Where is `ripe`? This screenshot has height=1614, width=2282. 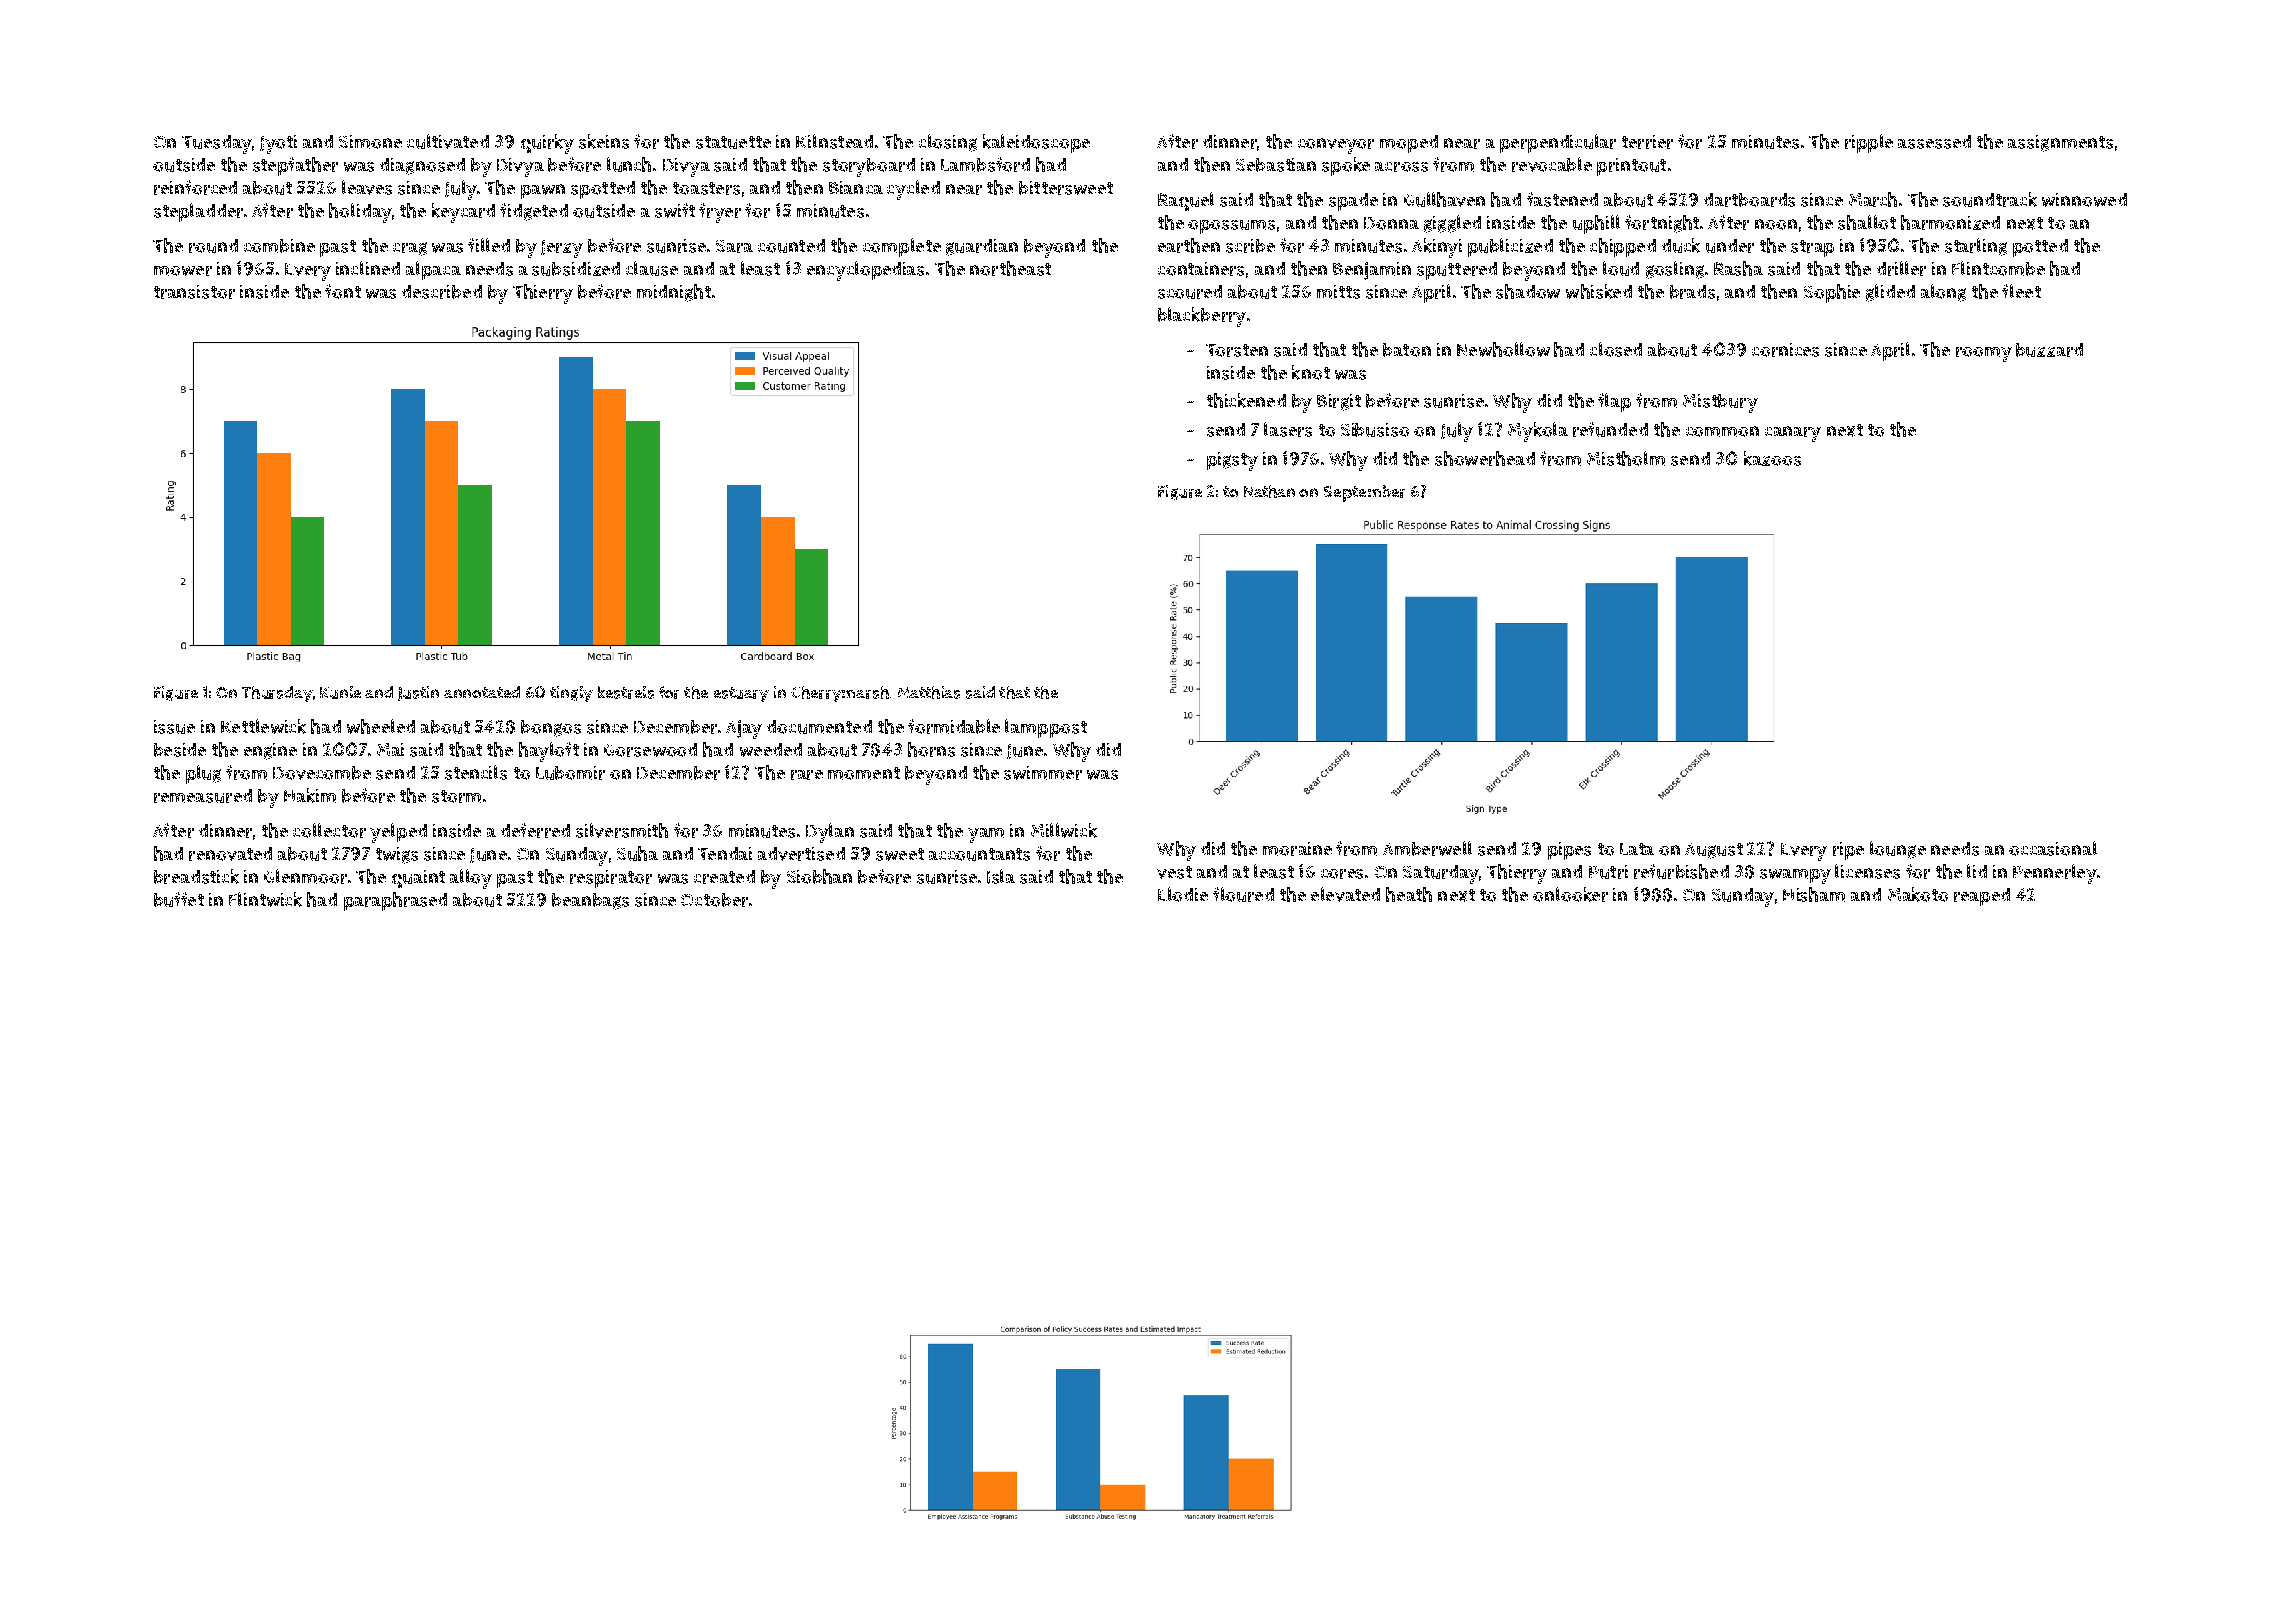 ripe is located at coordinates (1848, 851).
